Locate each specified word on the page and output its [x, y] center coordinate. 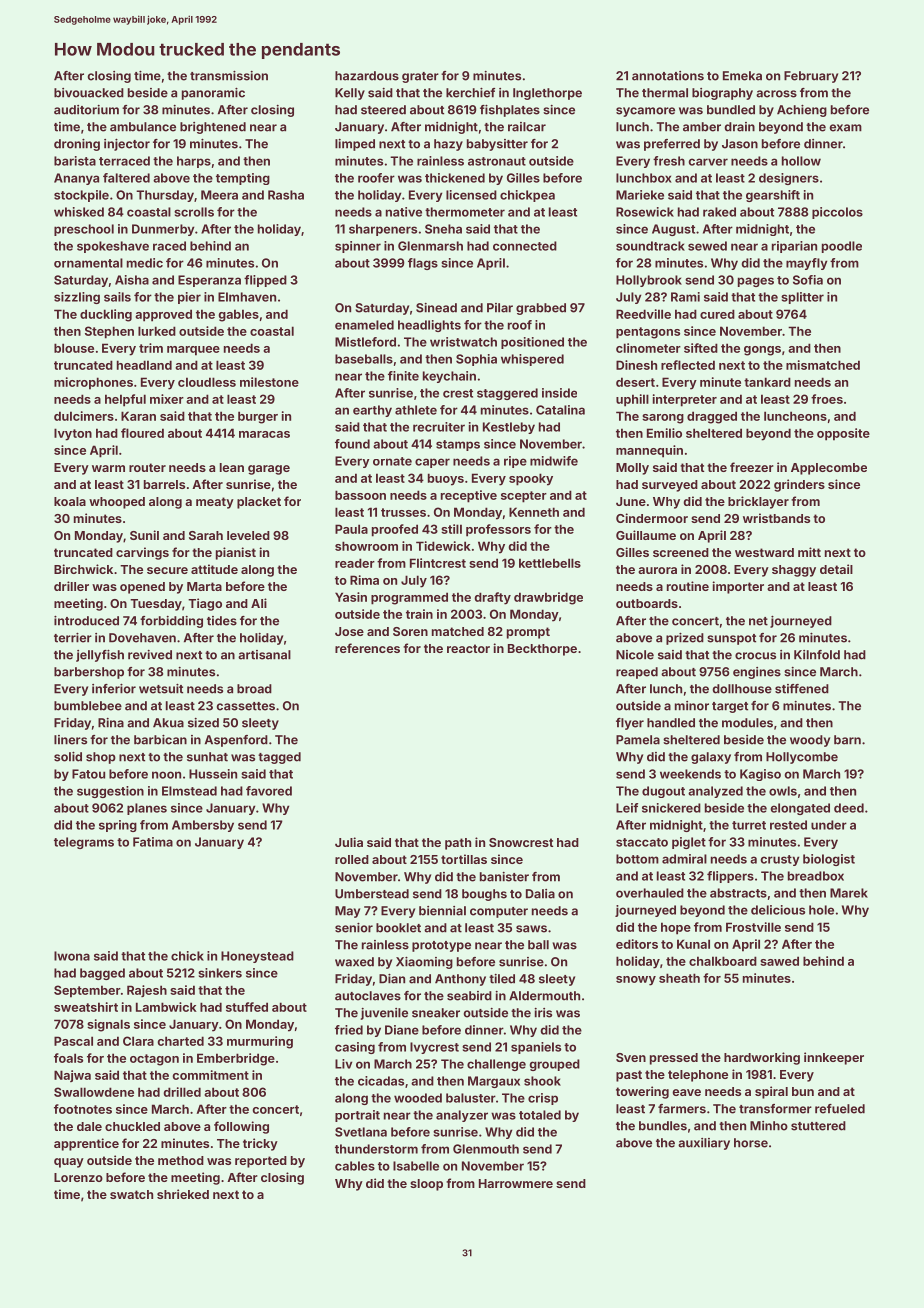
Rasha [286, 195]
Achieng [802, 111]
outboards [647, 603]
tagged [279, 758]
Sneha [443, 229]
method [181, 1160]
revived [150, 655]
